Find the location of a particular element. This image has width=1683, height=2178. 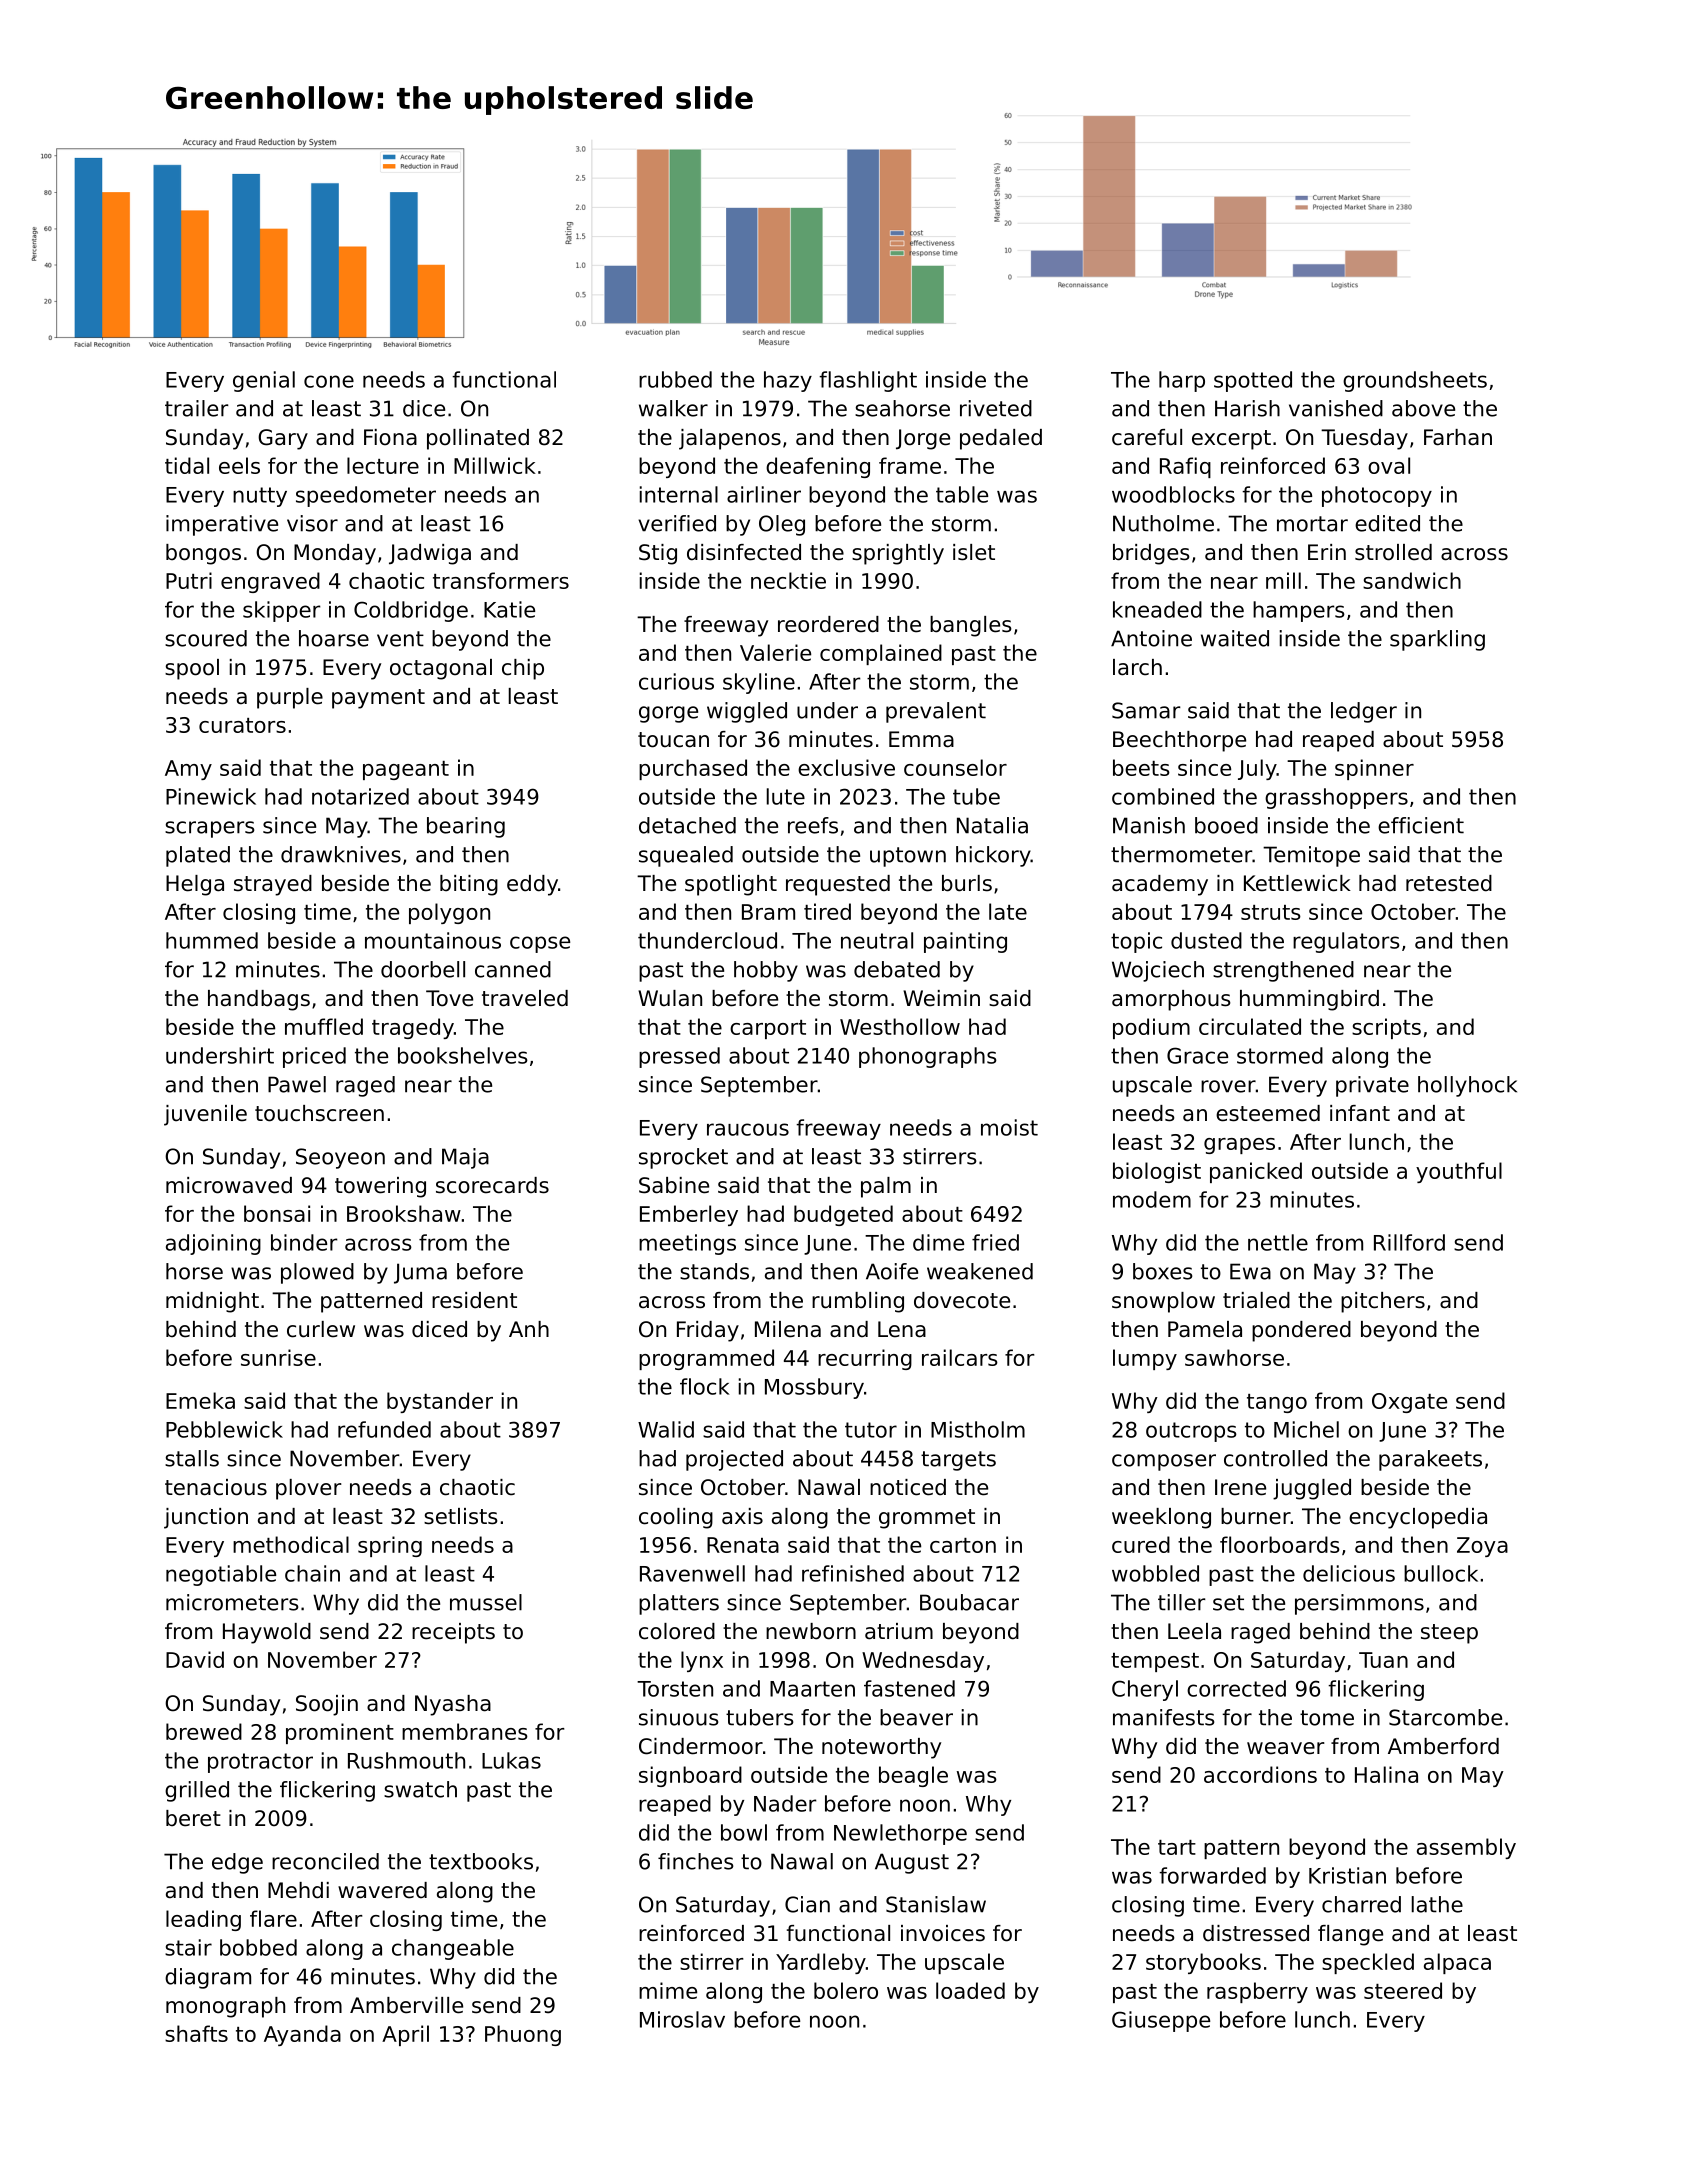

carport is located at coordinates (768, 1029).
